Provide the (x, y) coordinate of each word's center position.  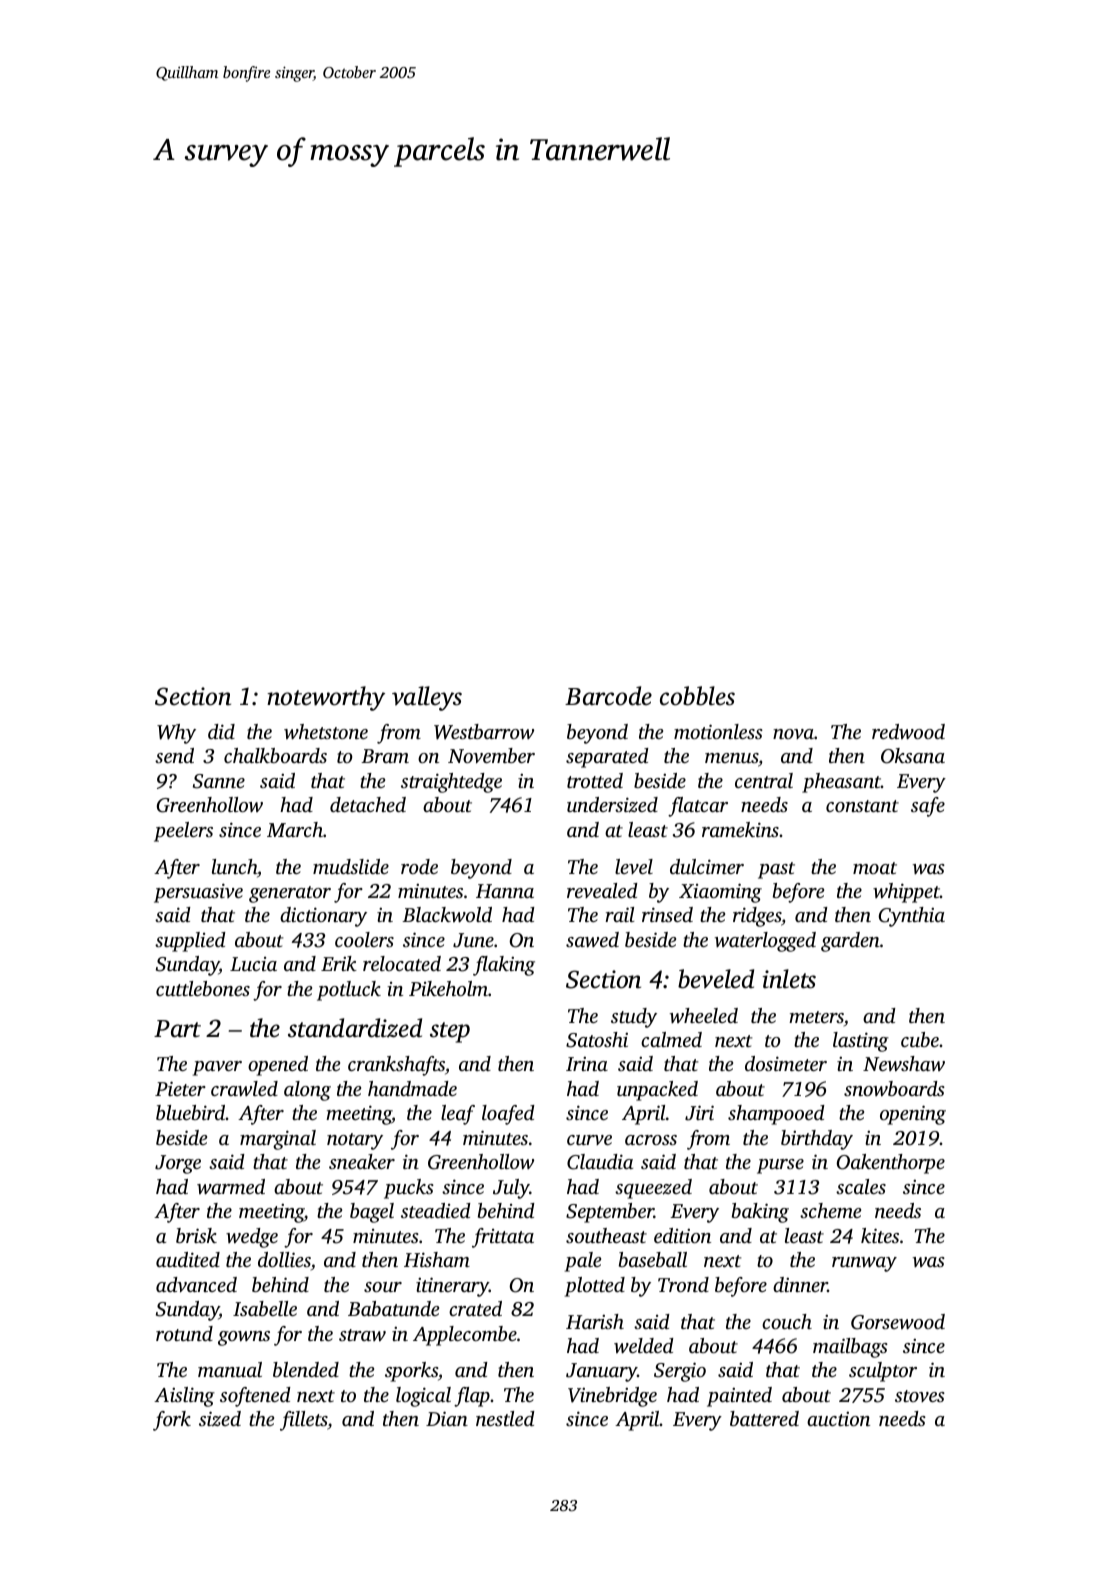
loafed (508, 1115)
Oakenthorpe (891, 1164)
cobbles (697, 696)
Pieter (180, 1088)
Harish (595, 1321)
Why (176, 734)
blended (306, 1369)
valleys (427, 698)
